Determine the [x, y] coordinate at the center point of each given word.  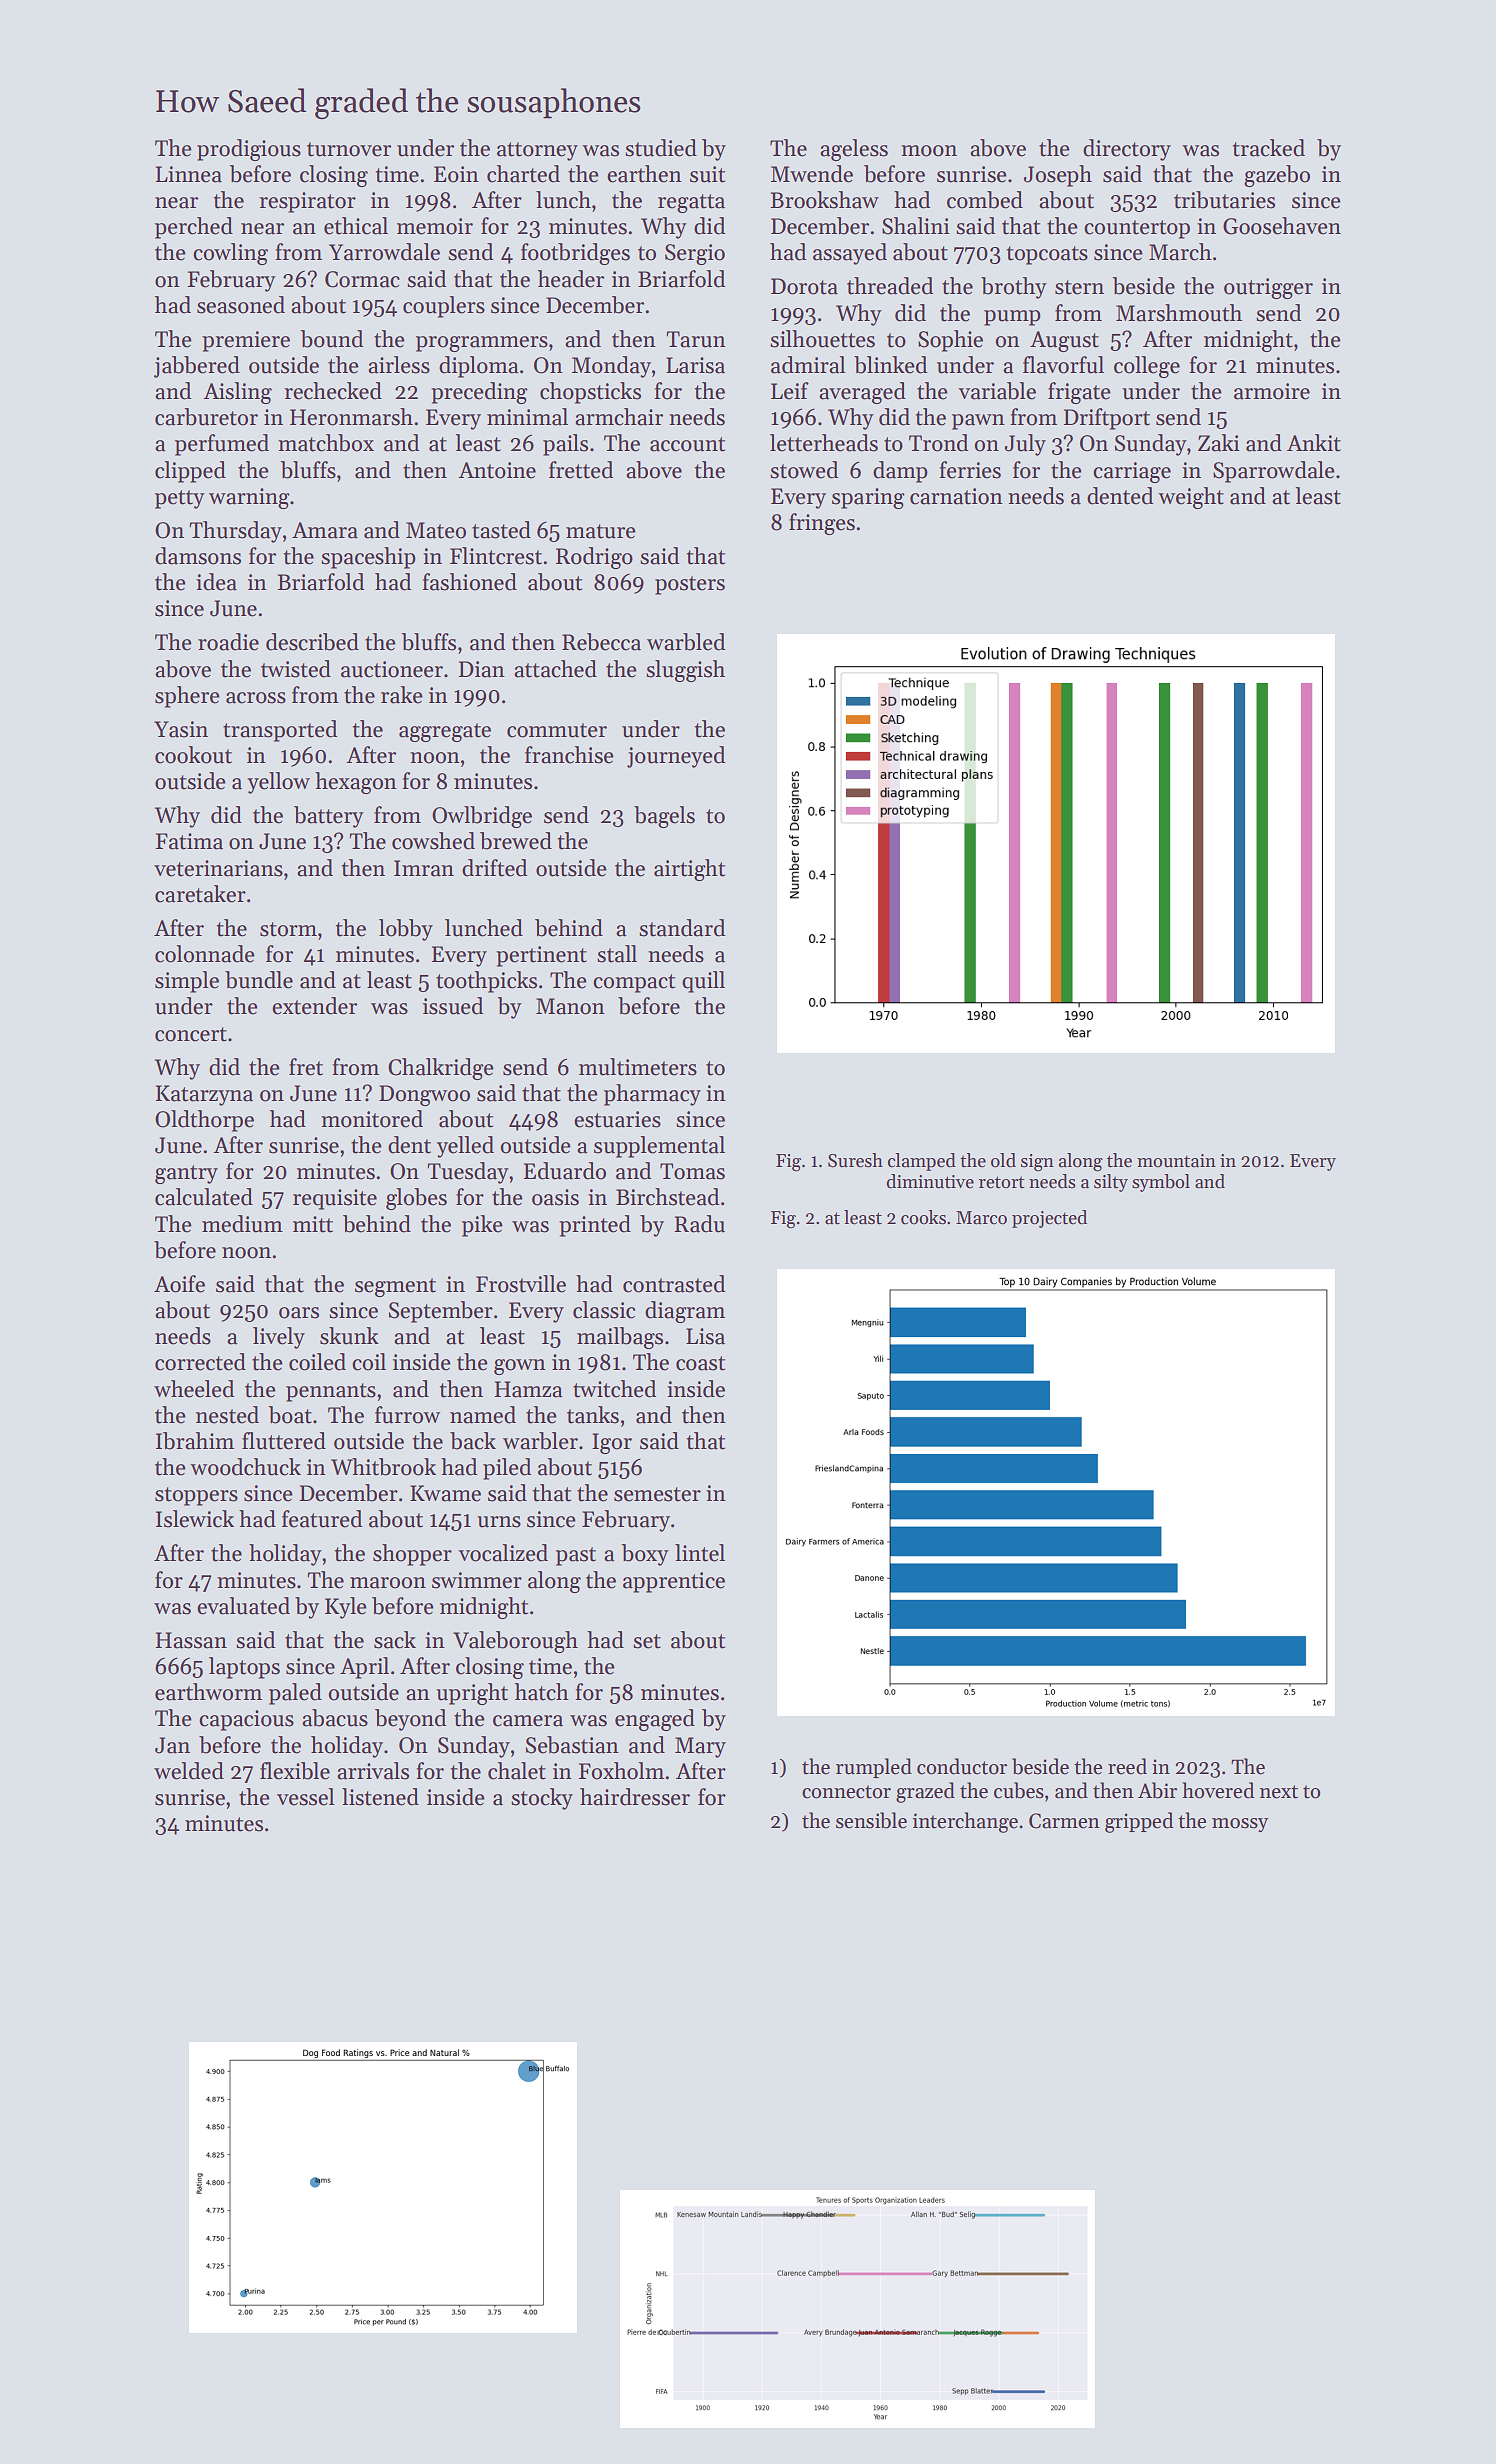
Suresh [855, 1160]
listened [380, 1797]
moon [929, 151]
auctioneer [392, 669]
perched [194, 228]
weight [1191, 498]
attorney [537, 151]
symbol [1161, 1183]
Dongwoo [424, 1095]
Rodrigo [594, 558]
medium [242, 1224]
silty [1111, 1183]
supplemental [659, 1147]
